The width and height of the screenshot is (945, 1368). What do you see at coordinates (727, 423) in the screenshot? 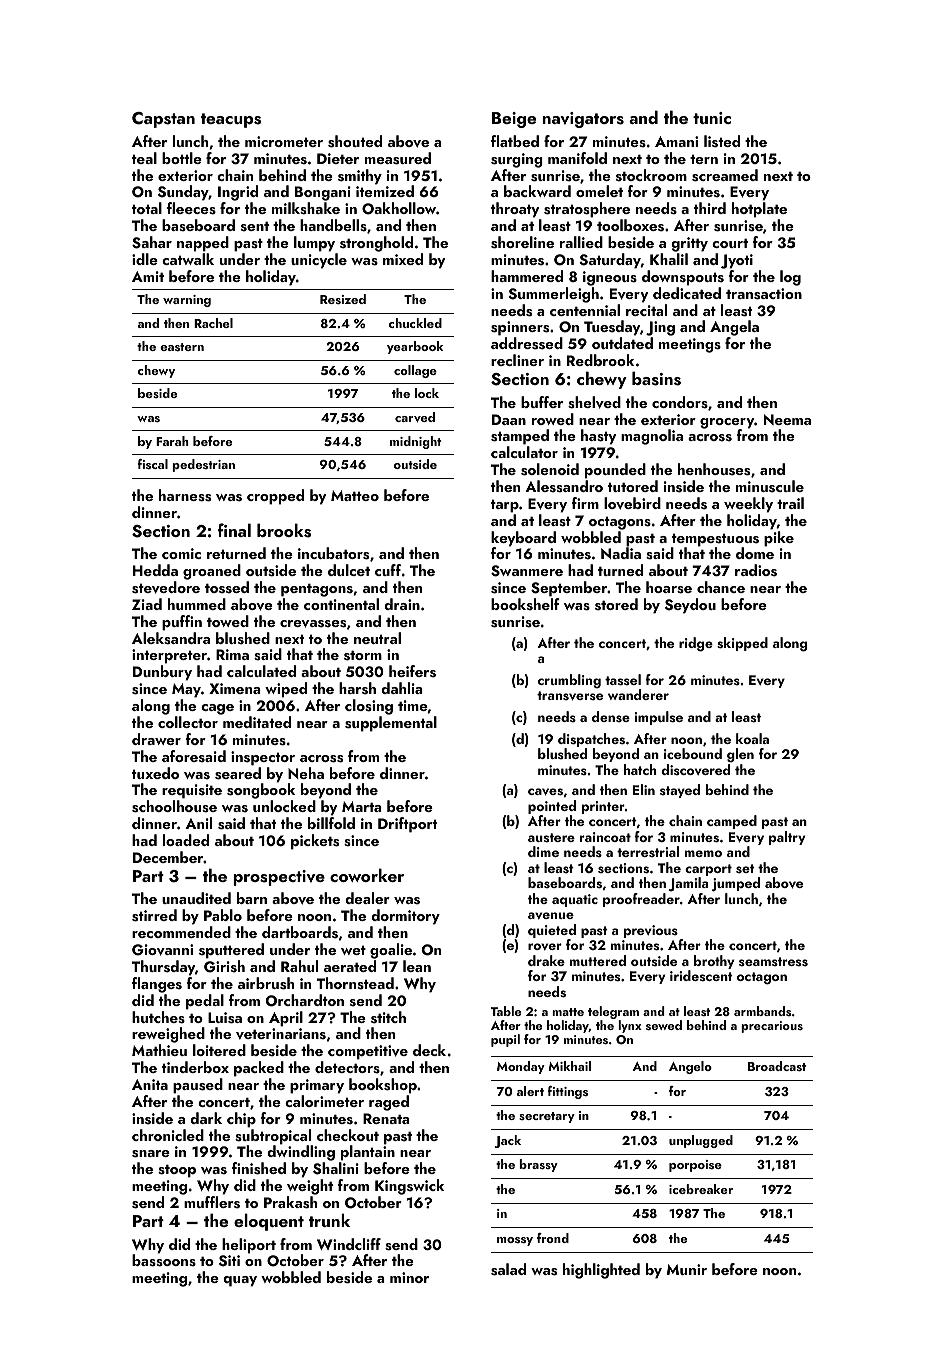
I see `grocery` at bounding box center [727, 423].
